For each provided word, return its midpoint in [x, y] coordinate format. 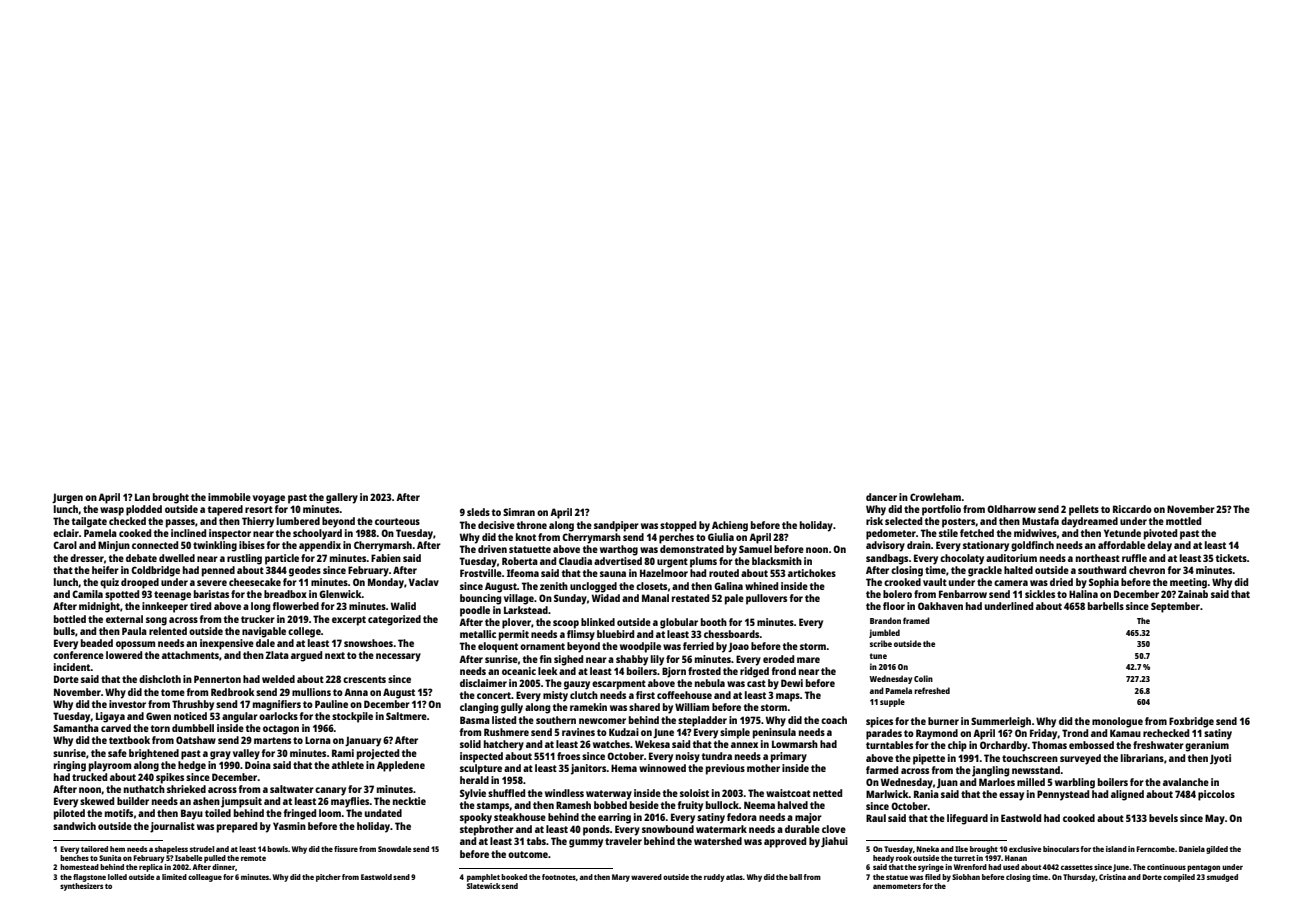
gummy [586, 843]
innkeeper [165, 607]
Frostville [481, 573]
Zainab [1193, 594]
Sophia [1104, 583]
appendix [320, 546]
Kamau [1125, 733]
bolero [897, 594]
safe [117, 753]
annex [744, 745]
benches [74, 858]
